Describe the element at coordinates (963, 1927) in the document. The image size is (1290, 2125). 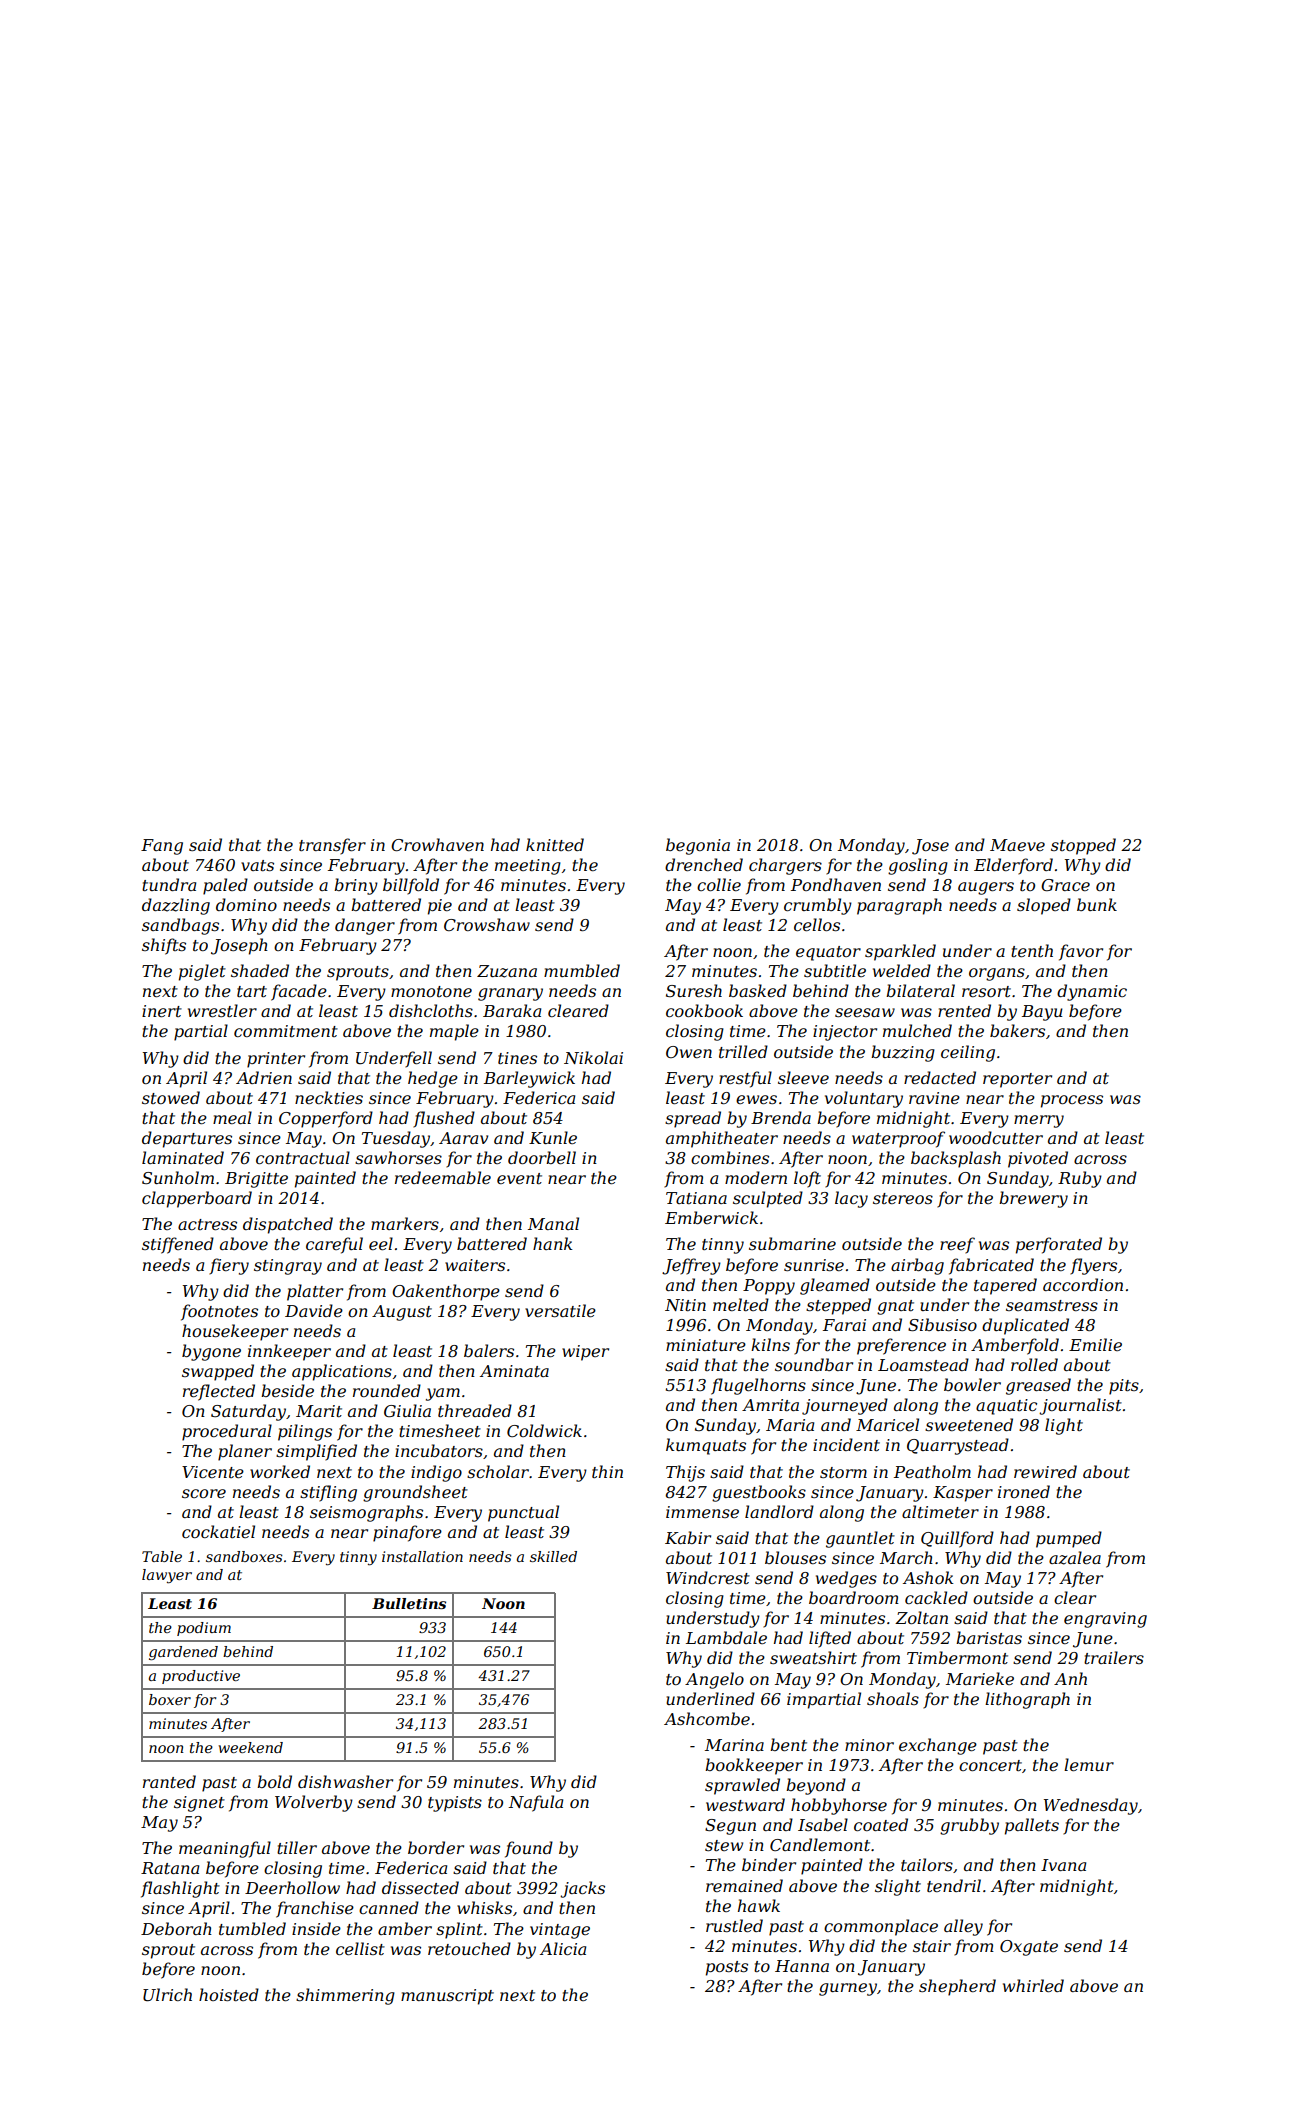
I see `alley` at that location.
